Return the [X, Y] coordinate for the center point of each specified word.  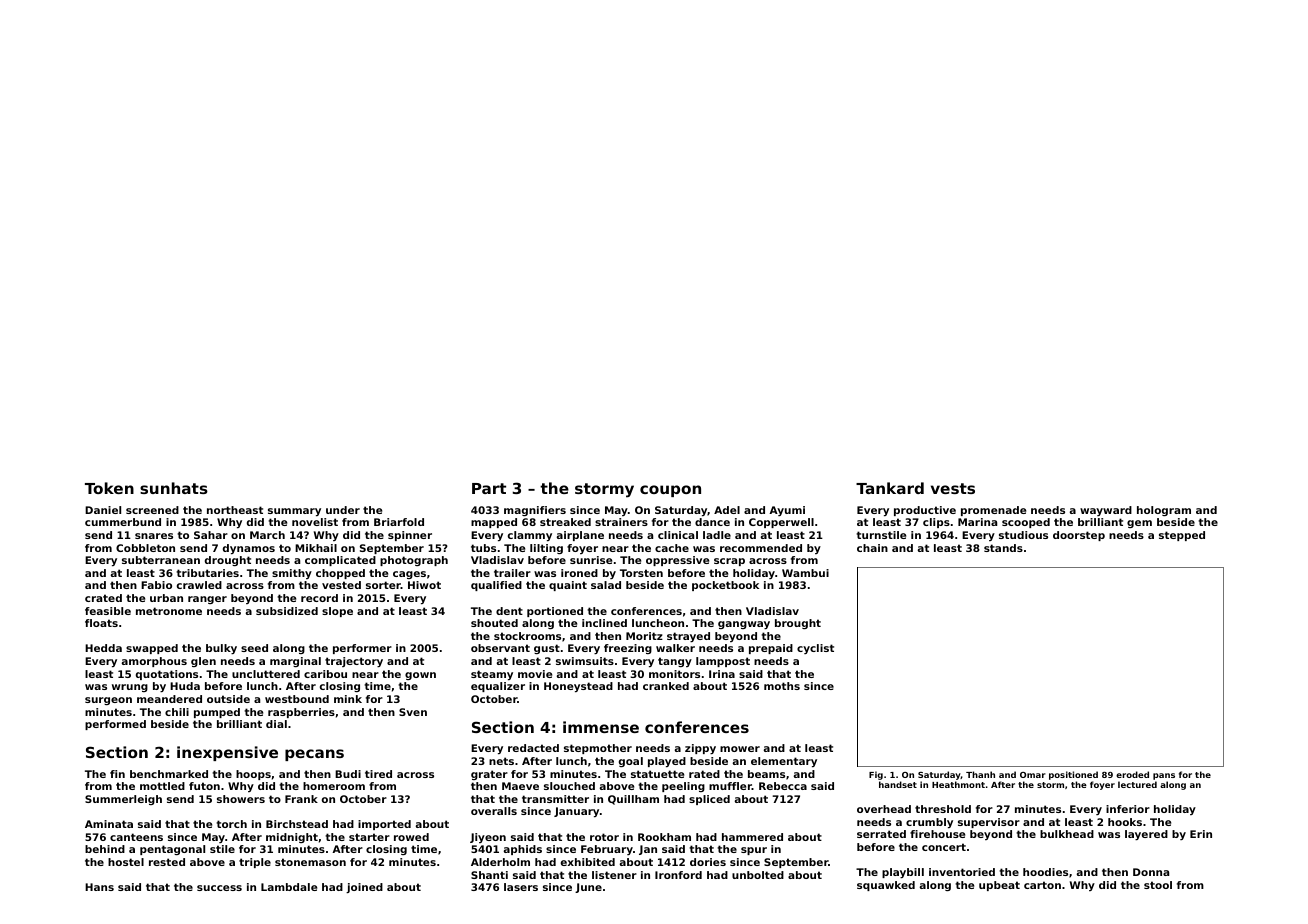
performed [115, 725]
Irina [722, 674]
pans [1164, 776]
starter [369, 837]
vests [953, 488]
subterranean [161, 560]
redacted [533, 748]
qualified [496, 586]
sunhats [174, 488]
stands [1003, 548]
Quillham [633, 800]
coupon [670, 491]
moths [782, 686]
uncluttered [266, 674]
